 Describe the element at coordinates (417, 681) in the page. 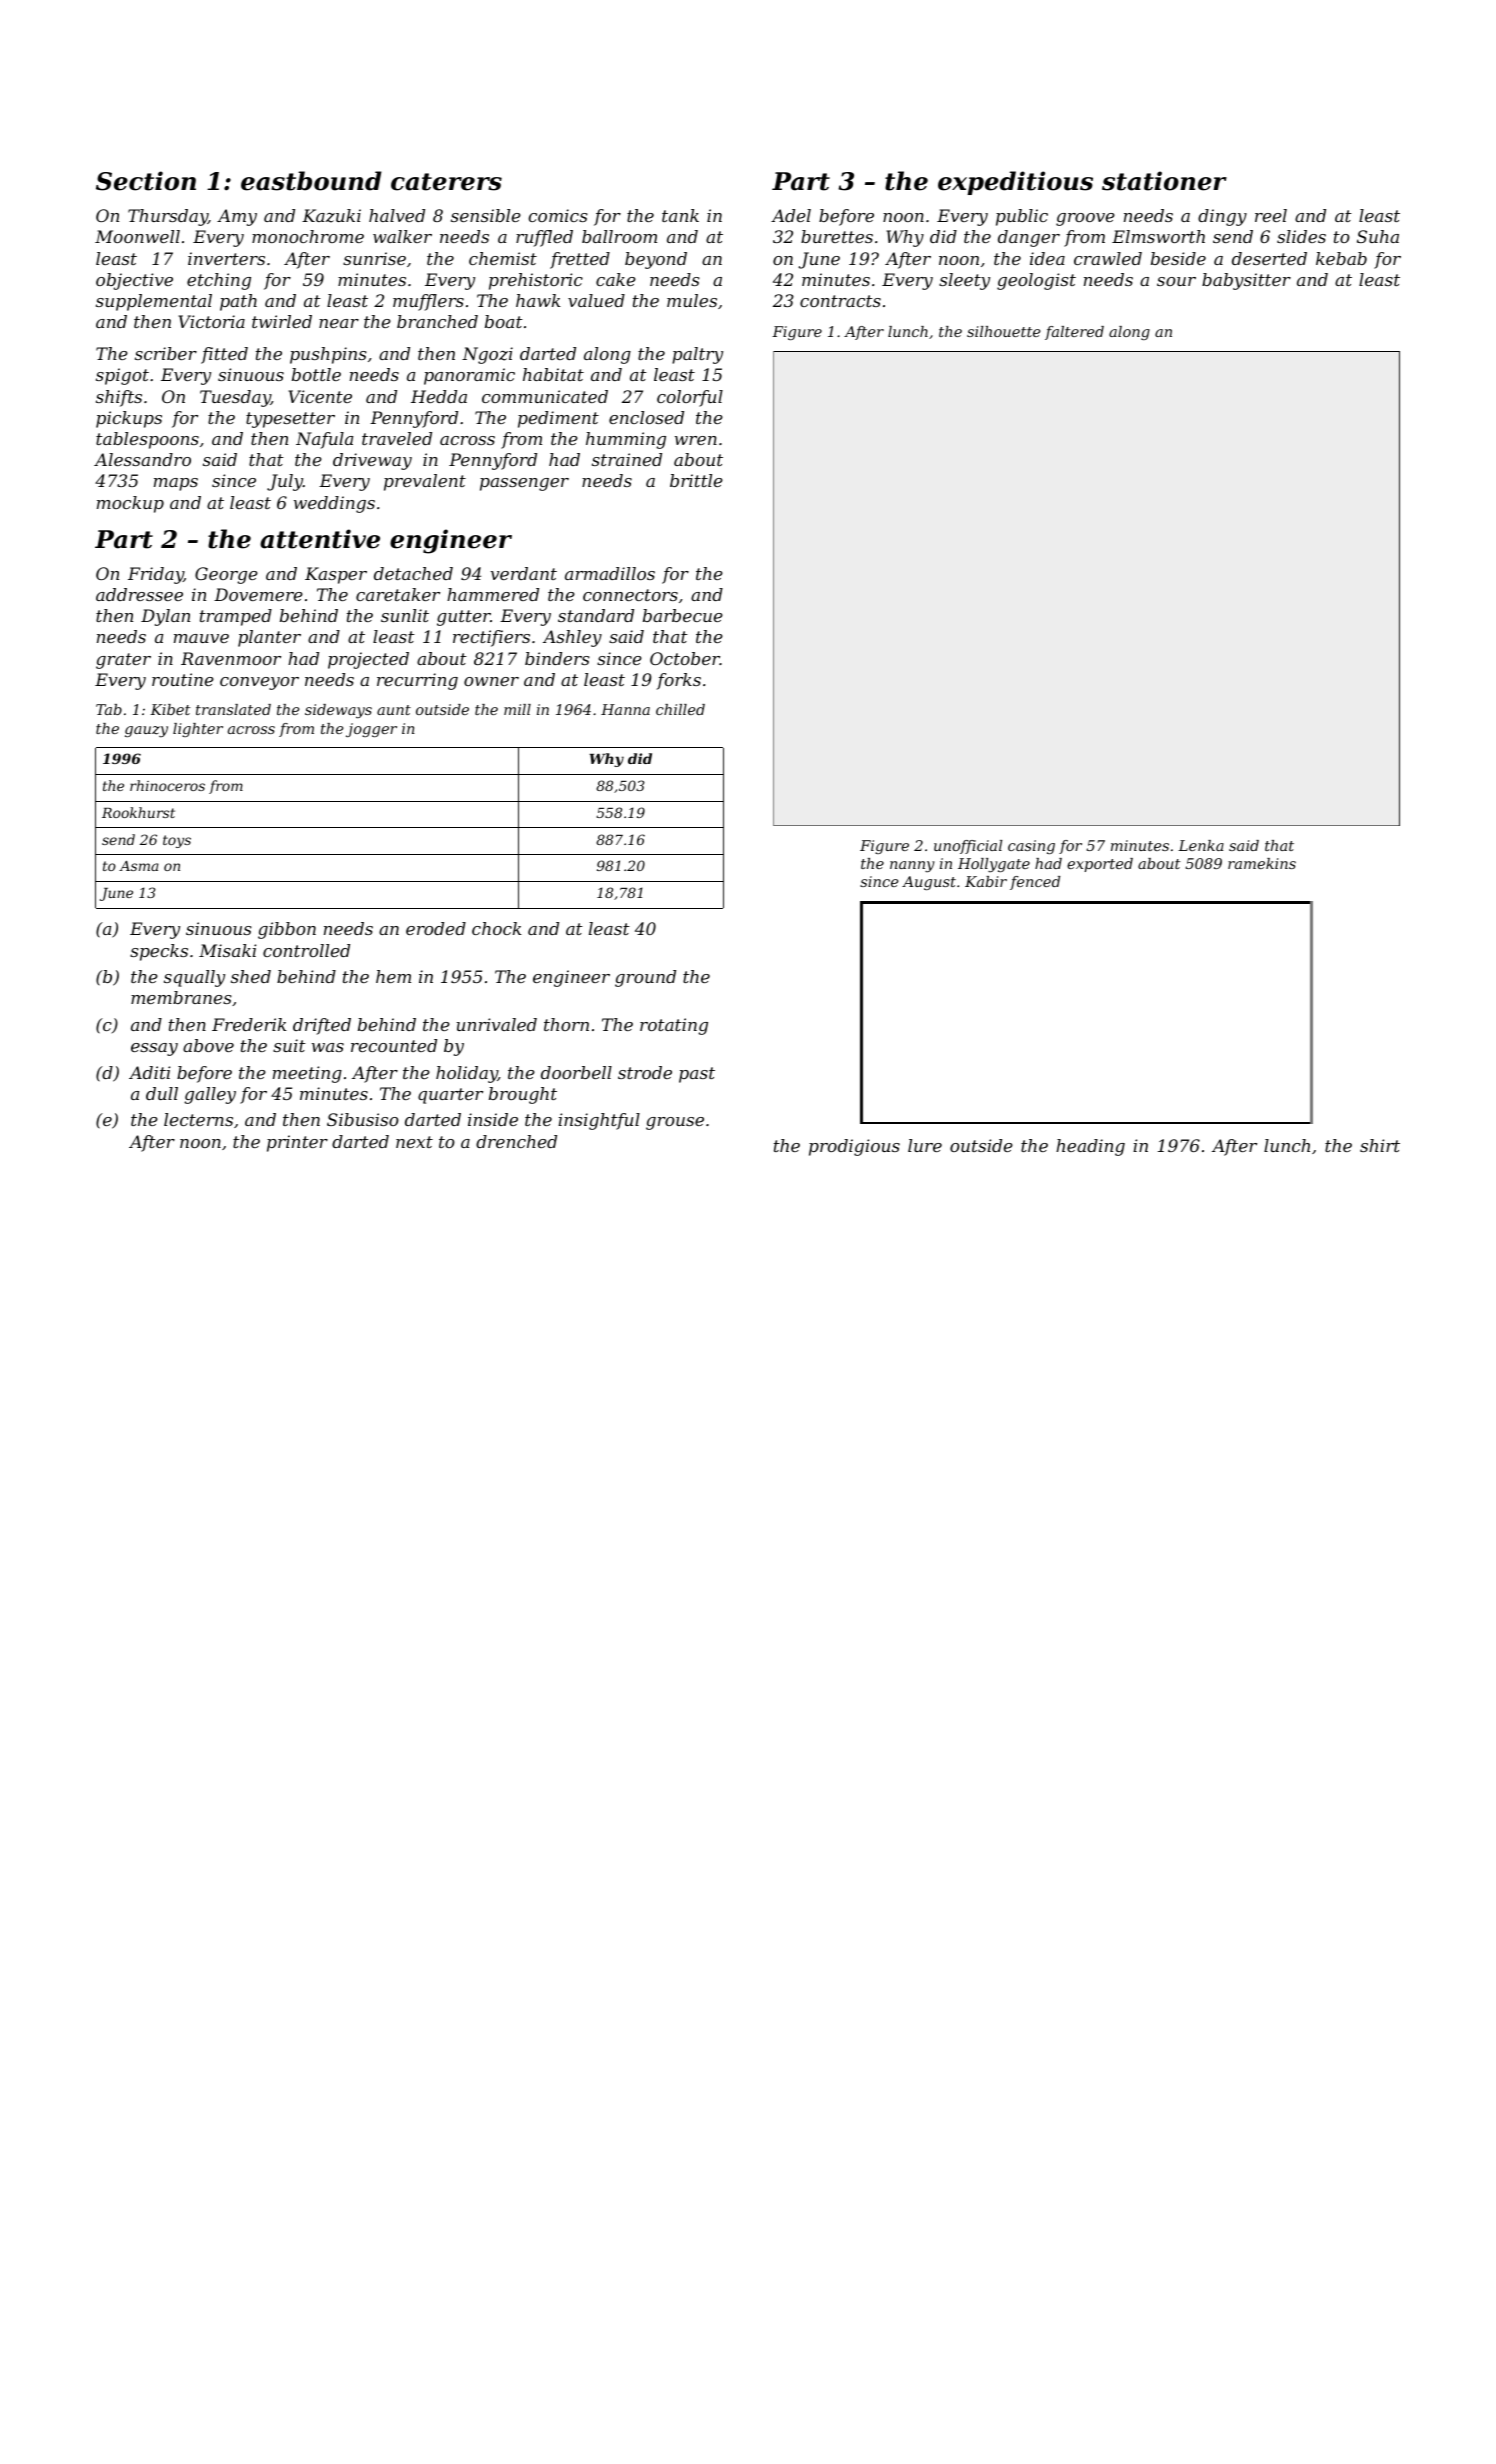

I see `recurring` at that location.
